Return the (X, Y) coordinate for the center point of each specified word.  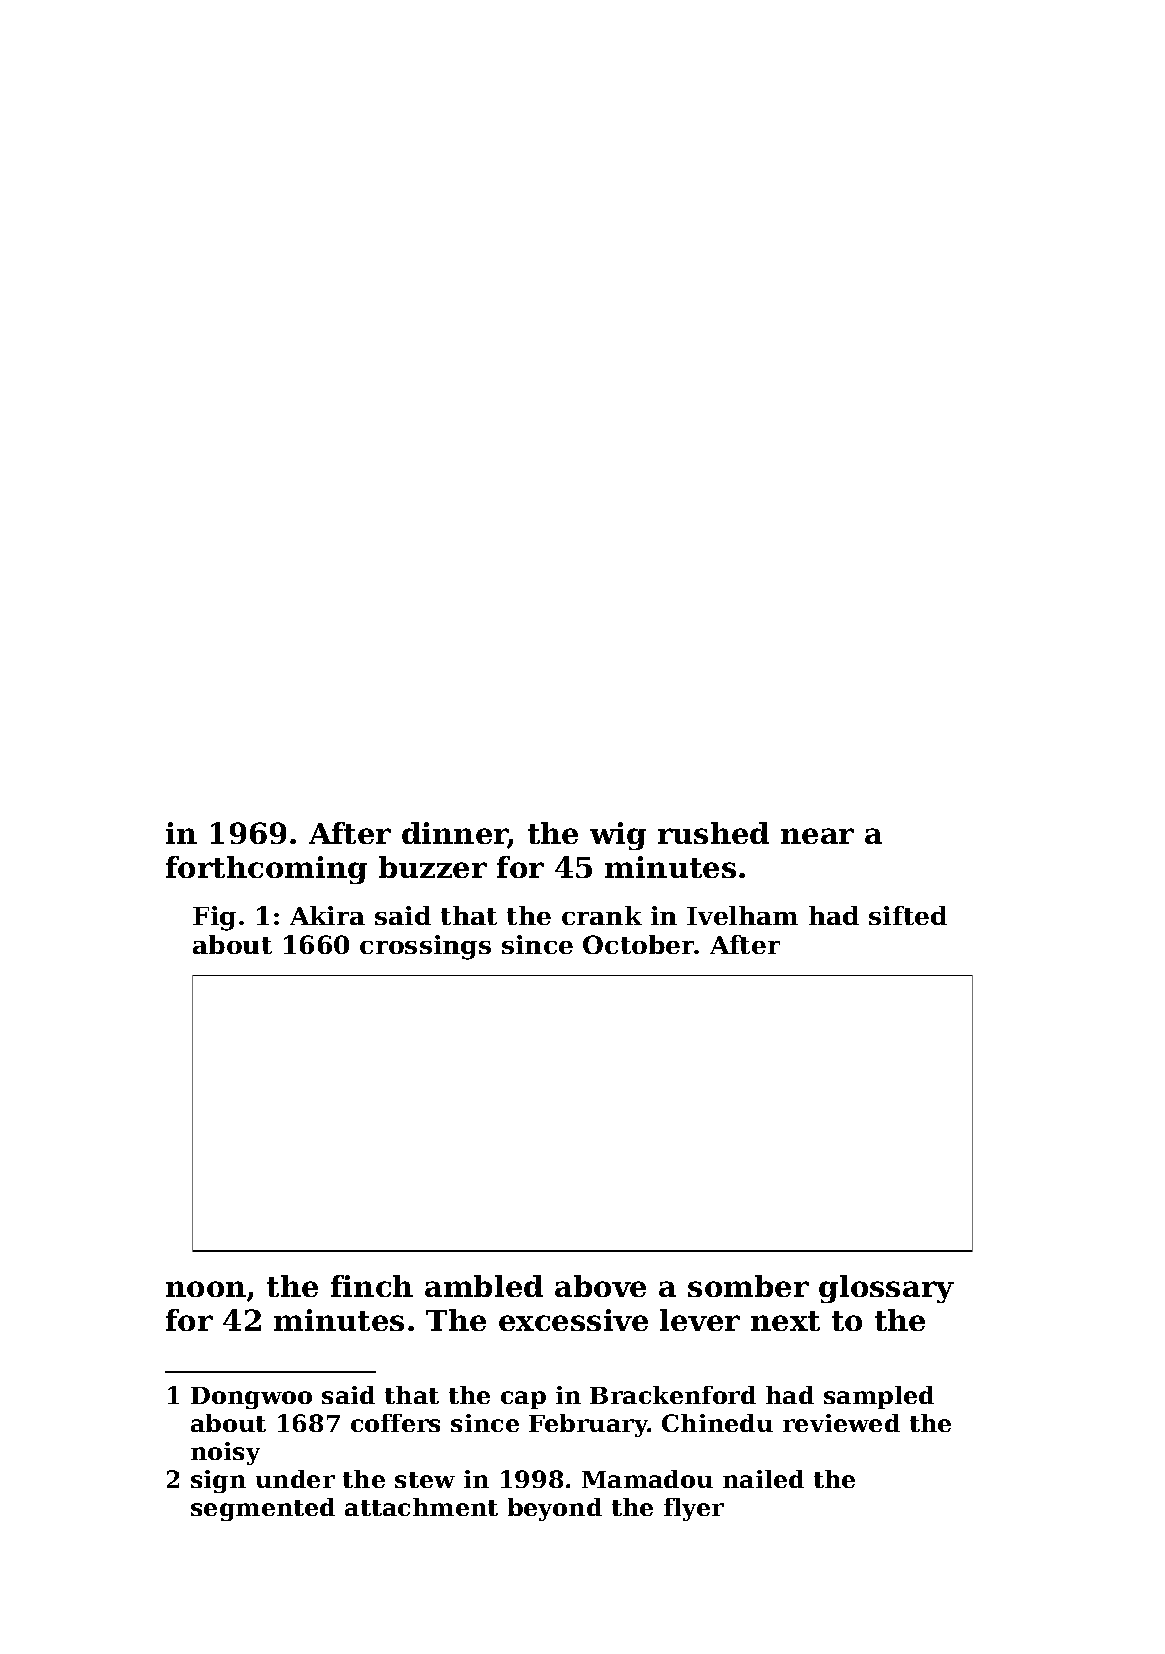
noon (206, 1289)
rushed (713, 833)
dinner (455, 834)
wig (618, 836)
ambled (484, 1286)
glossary (886, 1289)
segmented (263, 1509)
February (588, 1425)
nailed (763, 1479)
